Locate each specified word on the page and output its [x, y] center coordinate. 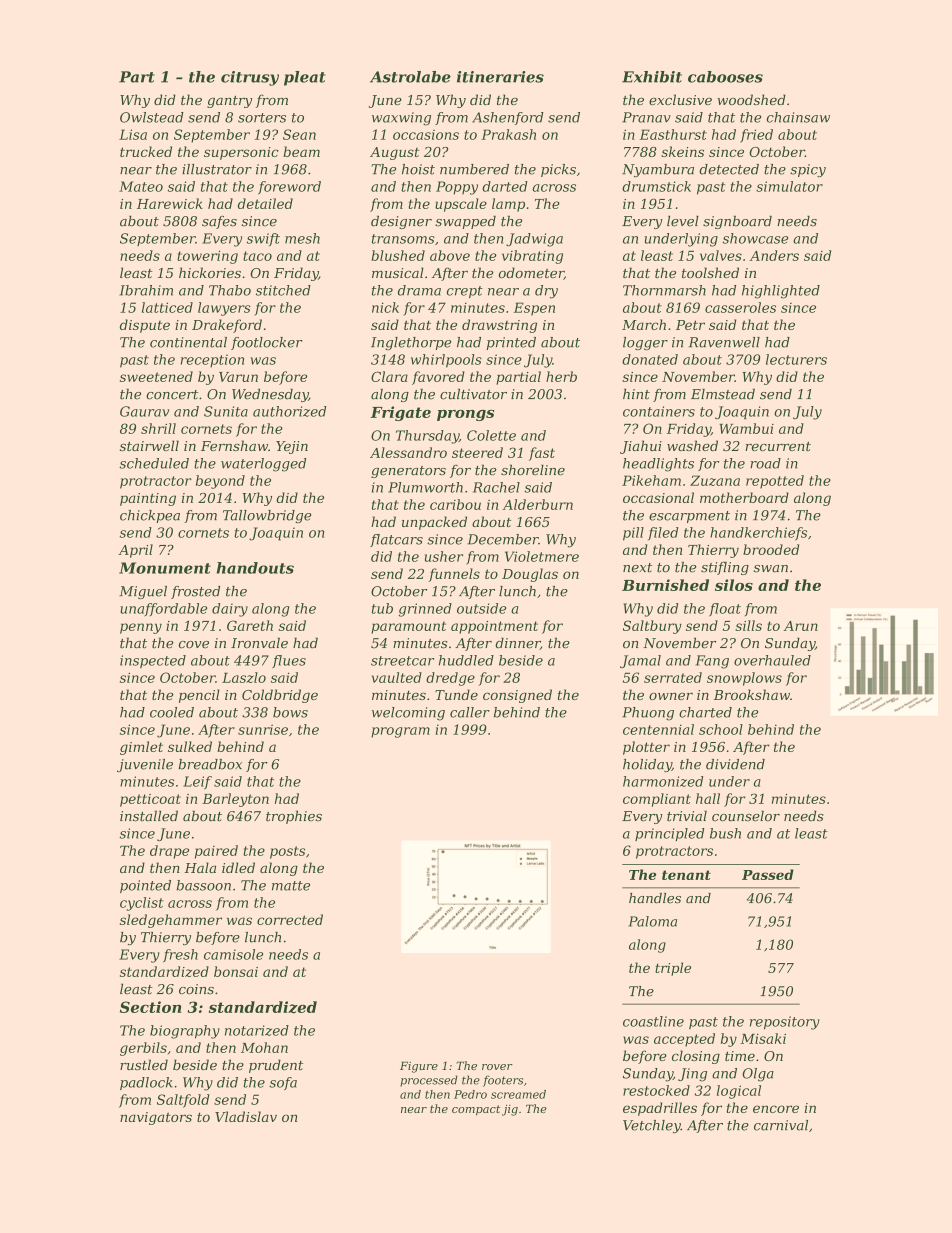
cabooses [725, 77]
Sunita [226, 411]
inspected [153, 661]
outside [481, 608]
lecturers [796, 359]
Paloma [652, 921]
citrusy [250, 78]
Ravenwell [724, 342]
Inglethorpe [411, 343]
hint [636, 394]
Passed [768, 874]
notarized [257, 1030]
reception [212, 361]
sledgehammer [171, 921]
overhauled [772, 660]
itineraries [500, 77]
